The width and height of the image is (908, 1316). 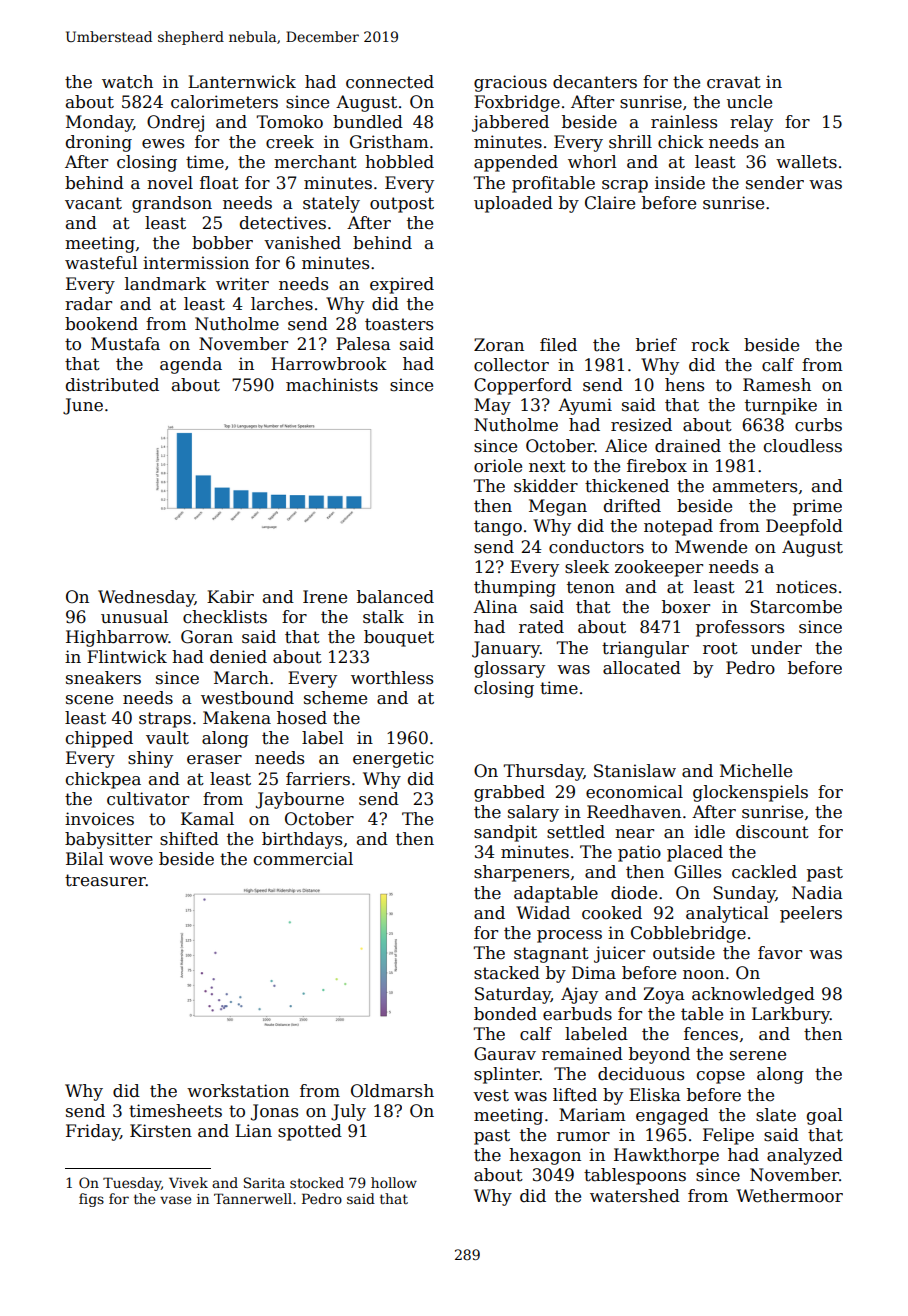 What do you see at coordinates (188, 1182) in the image?
I see `Vivek` at bounding box center [188, 1182].
